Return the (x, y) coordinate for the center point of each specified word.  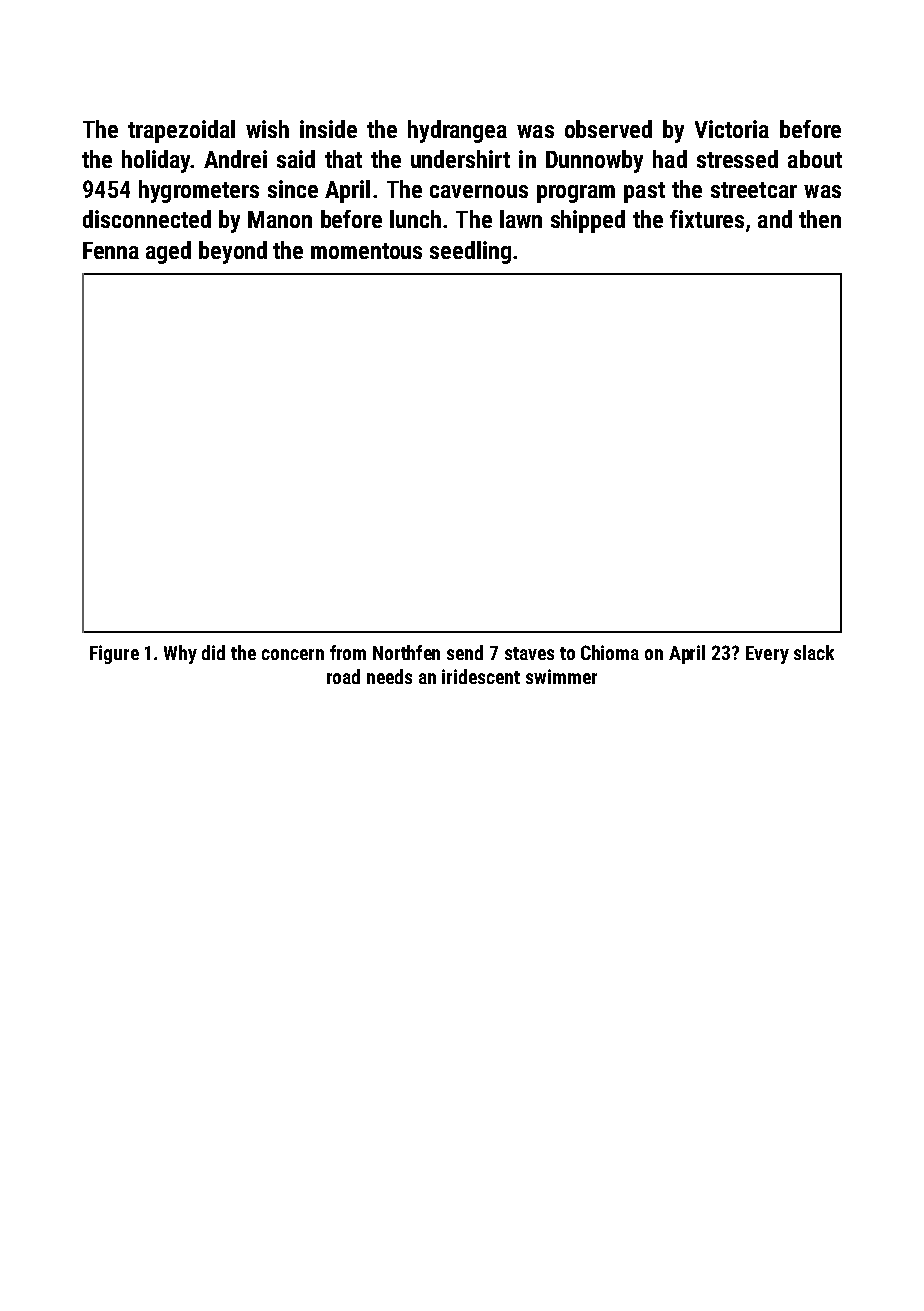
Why (180, 654)
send (465, 652)
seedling (470, 252)
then (820, 219)
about (815, 159)
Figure (114, 654)
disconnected (147, 219)
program (576, 194)
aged (168, 252)
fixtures (707, 219)
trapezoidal (181, 131)
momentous (366, 251)
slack (814, 652)
